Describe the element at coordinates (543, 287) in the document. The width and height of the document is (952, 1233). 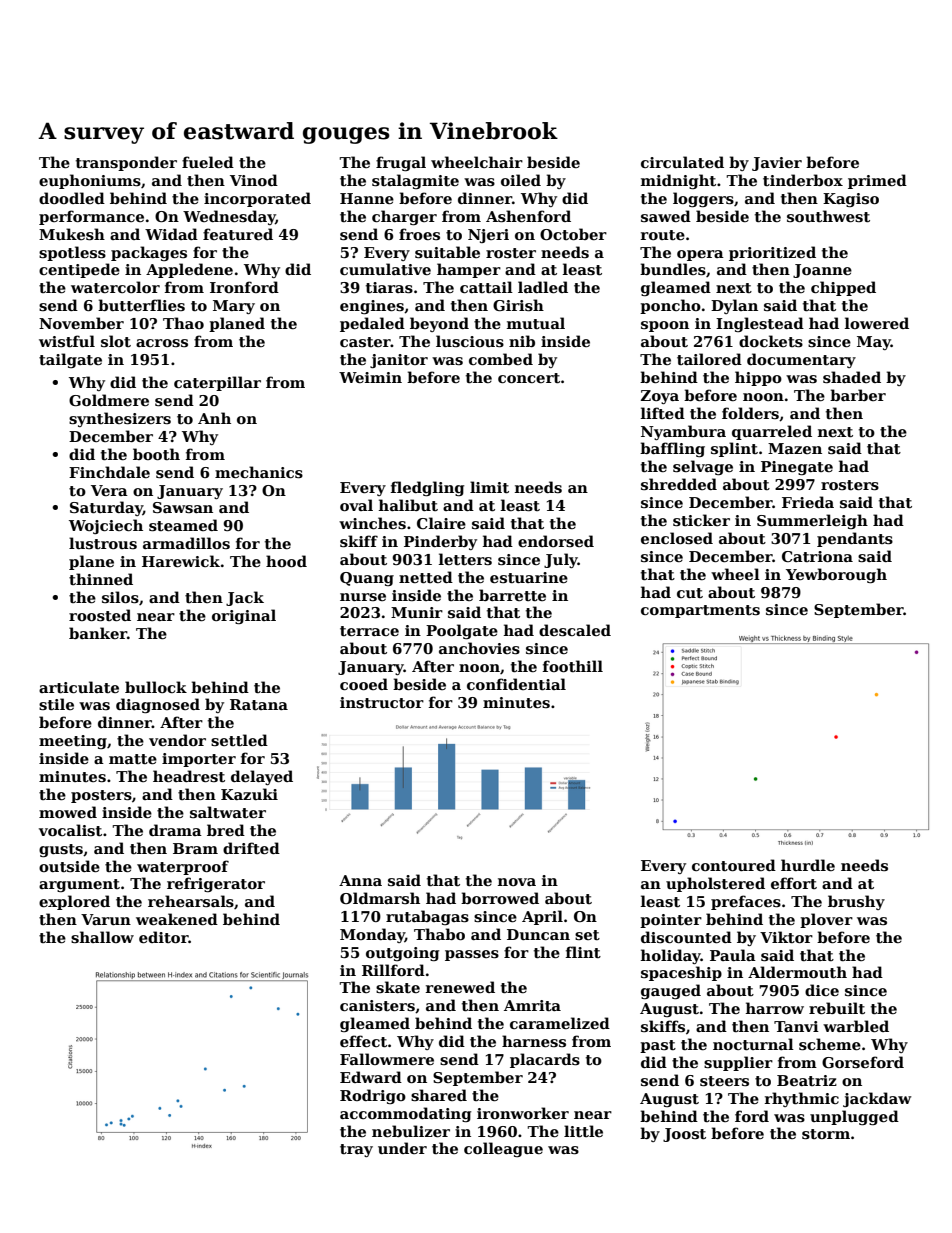
I see `ladled` at that location.
